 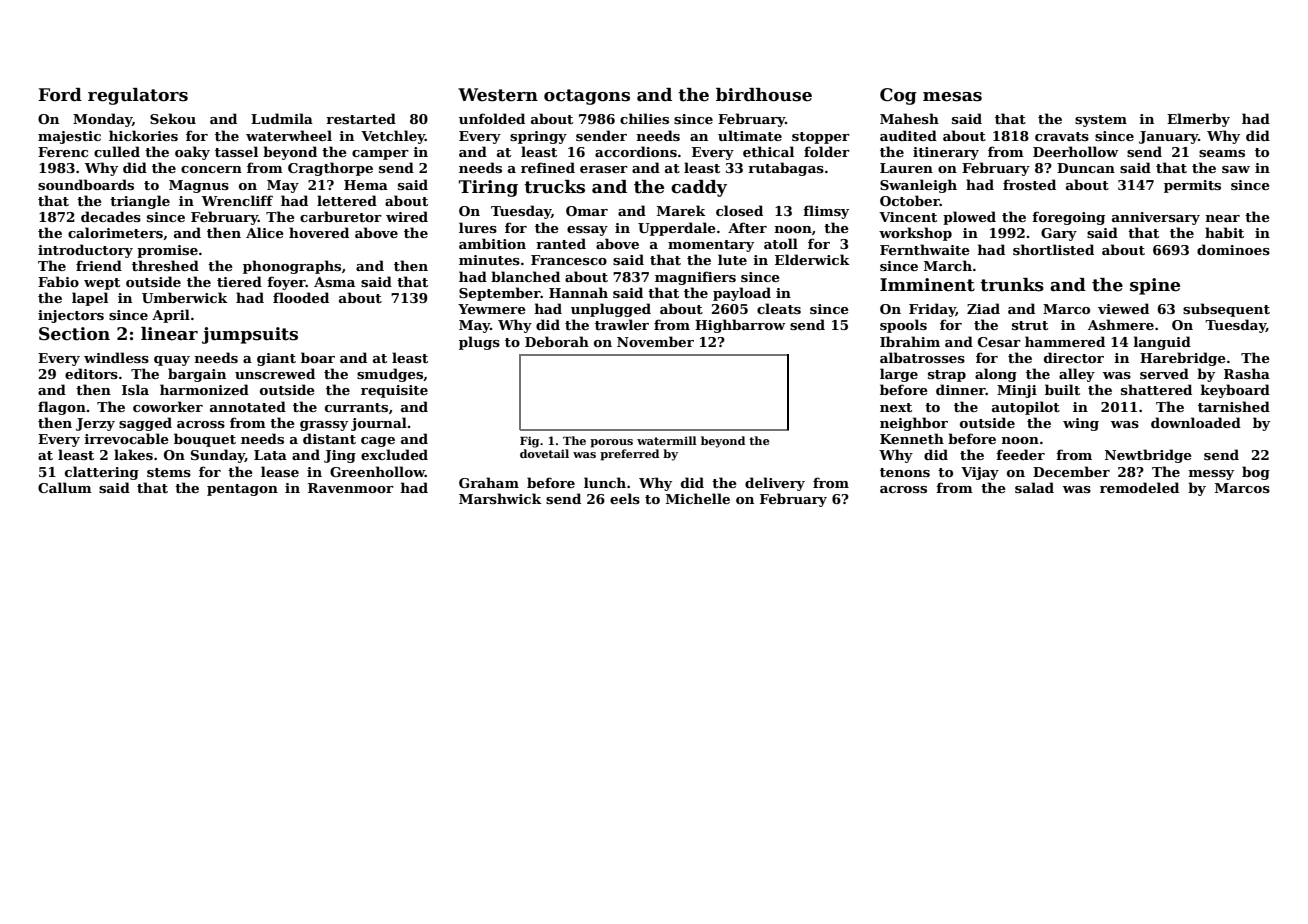 What do you see at coordinates (289, 135) in the image?
I see `waterwheel` at bounding box center [289, 135].
